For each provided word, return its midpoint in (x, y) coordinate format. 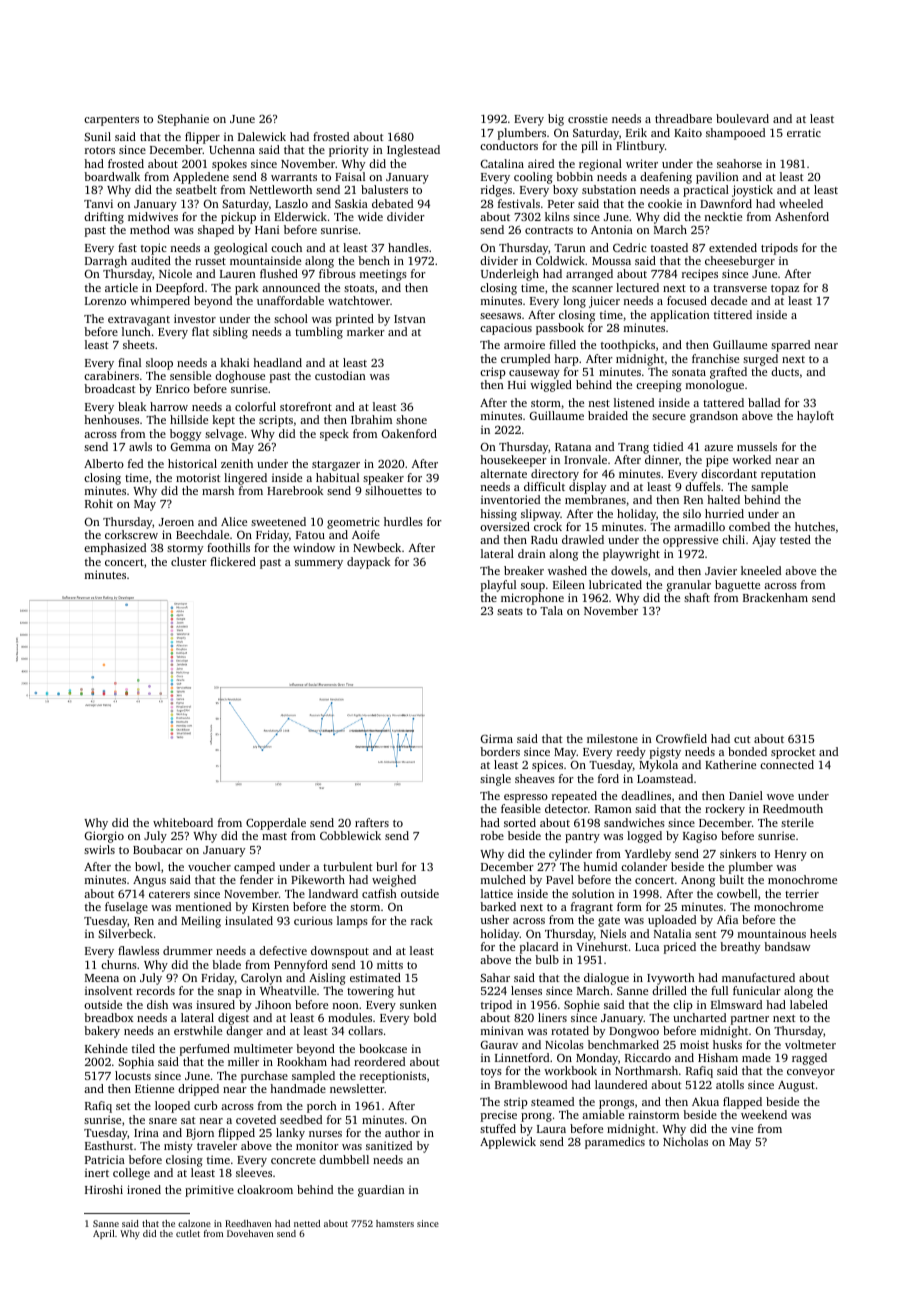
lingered (245, 479)
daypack (369, 563)
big (556, 120)
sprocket (793, 753)
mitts (390, 964)
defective (283, 950)
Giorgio (104, 837)
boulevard (742, 118)
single (495, 780)
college (131, 1174)
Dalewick (262, 136)
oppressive (690, 541)
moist (694, 1044)
